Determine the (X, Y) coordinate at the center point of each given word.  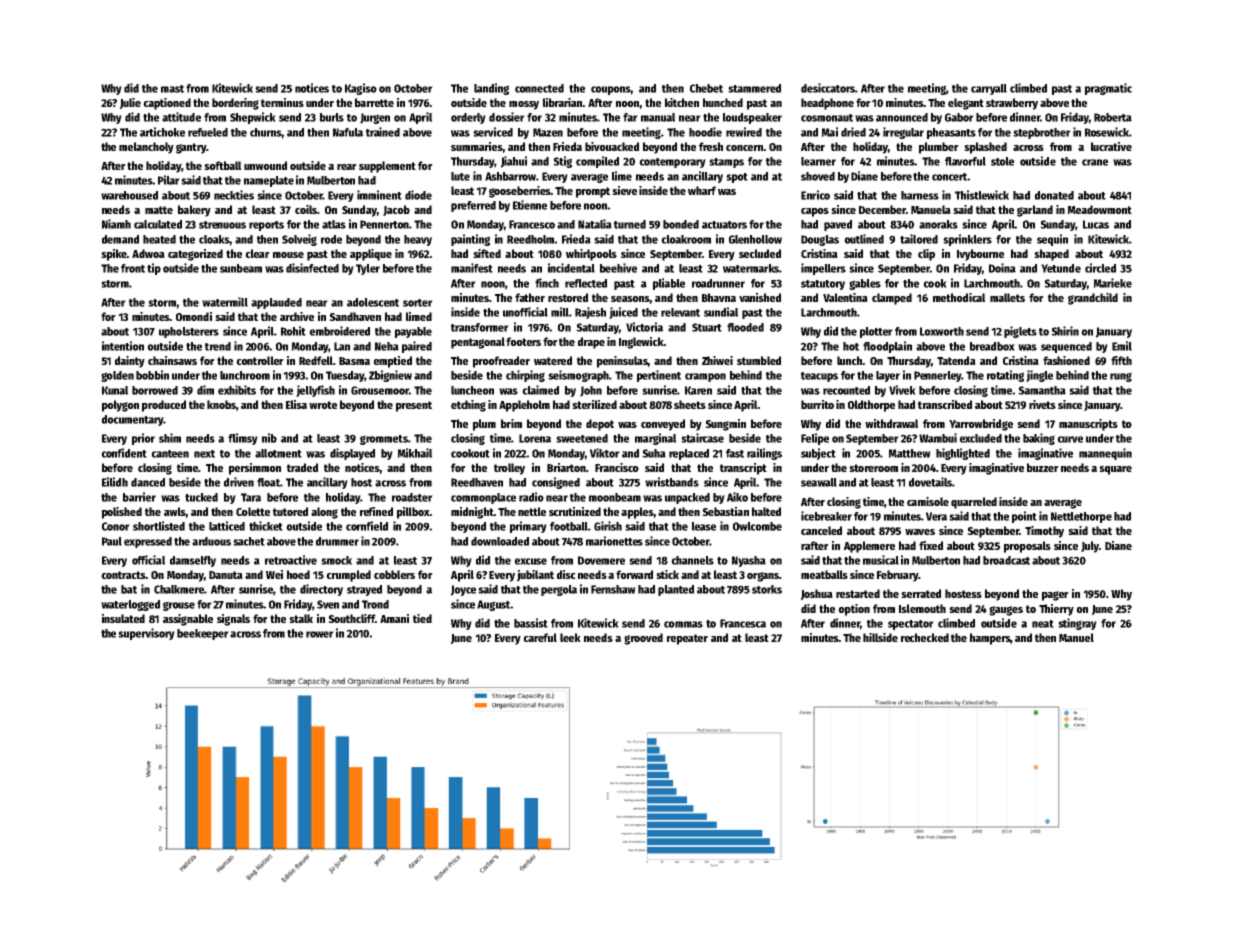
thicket (266, 526)
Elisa (296, 404)
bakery (194, 211)
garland (1035, 211)
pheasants (951, 133)
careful (540, 637)
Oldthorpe (871, 406)
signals (233, 620)
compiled (597, 162)
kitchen (682, 102)
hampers (990, 639)
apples (637, 513)
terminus (282, 102)
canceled (821, 530)
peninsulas (622, 362)
